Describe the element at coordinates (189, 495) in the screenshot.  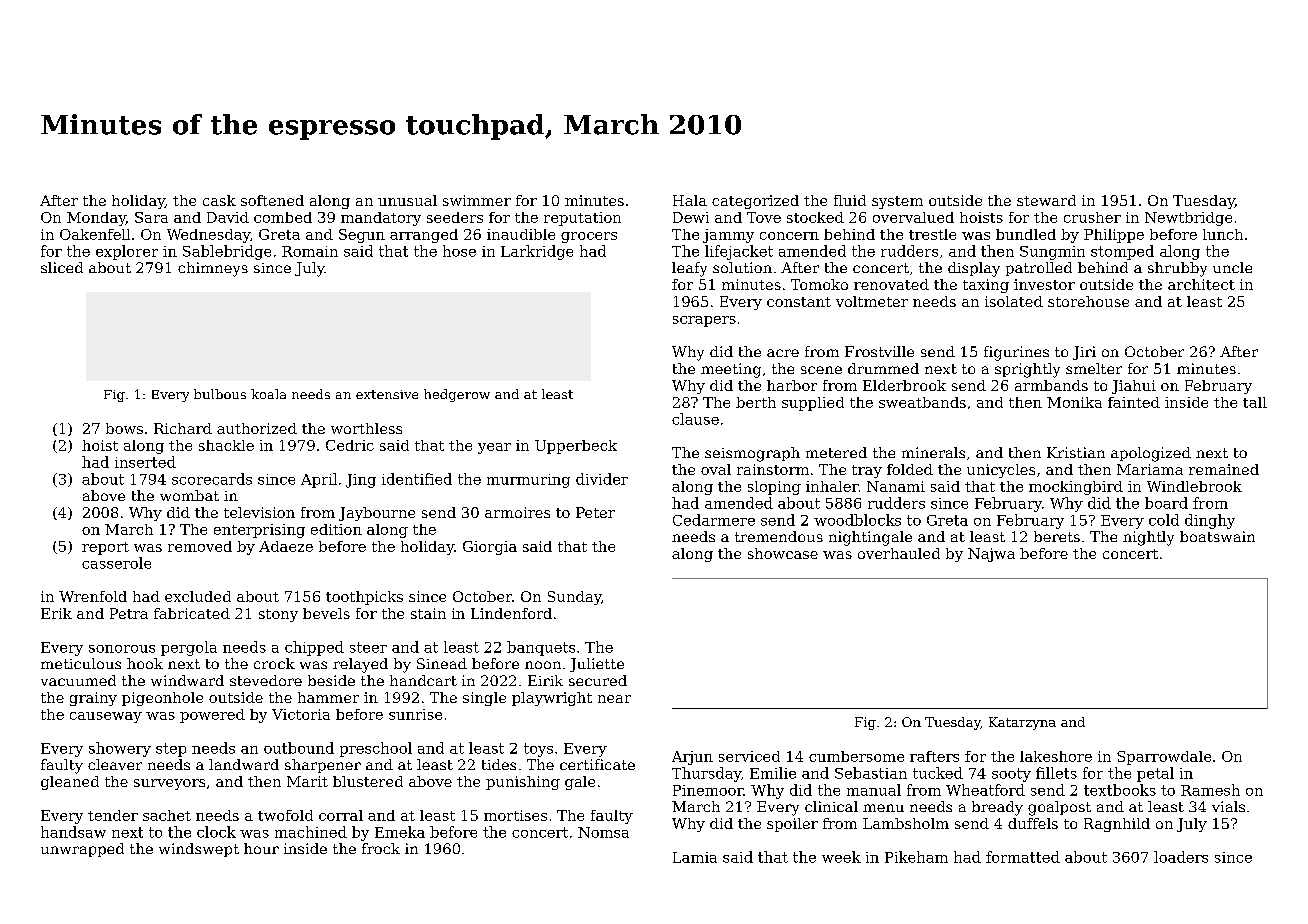
I see `wombat` at that location.
